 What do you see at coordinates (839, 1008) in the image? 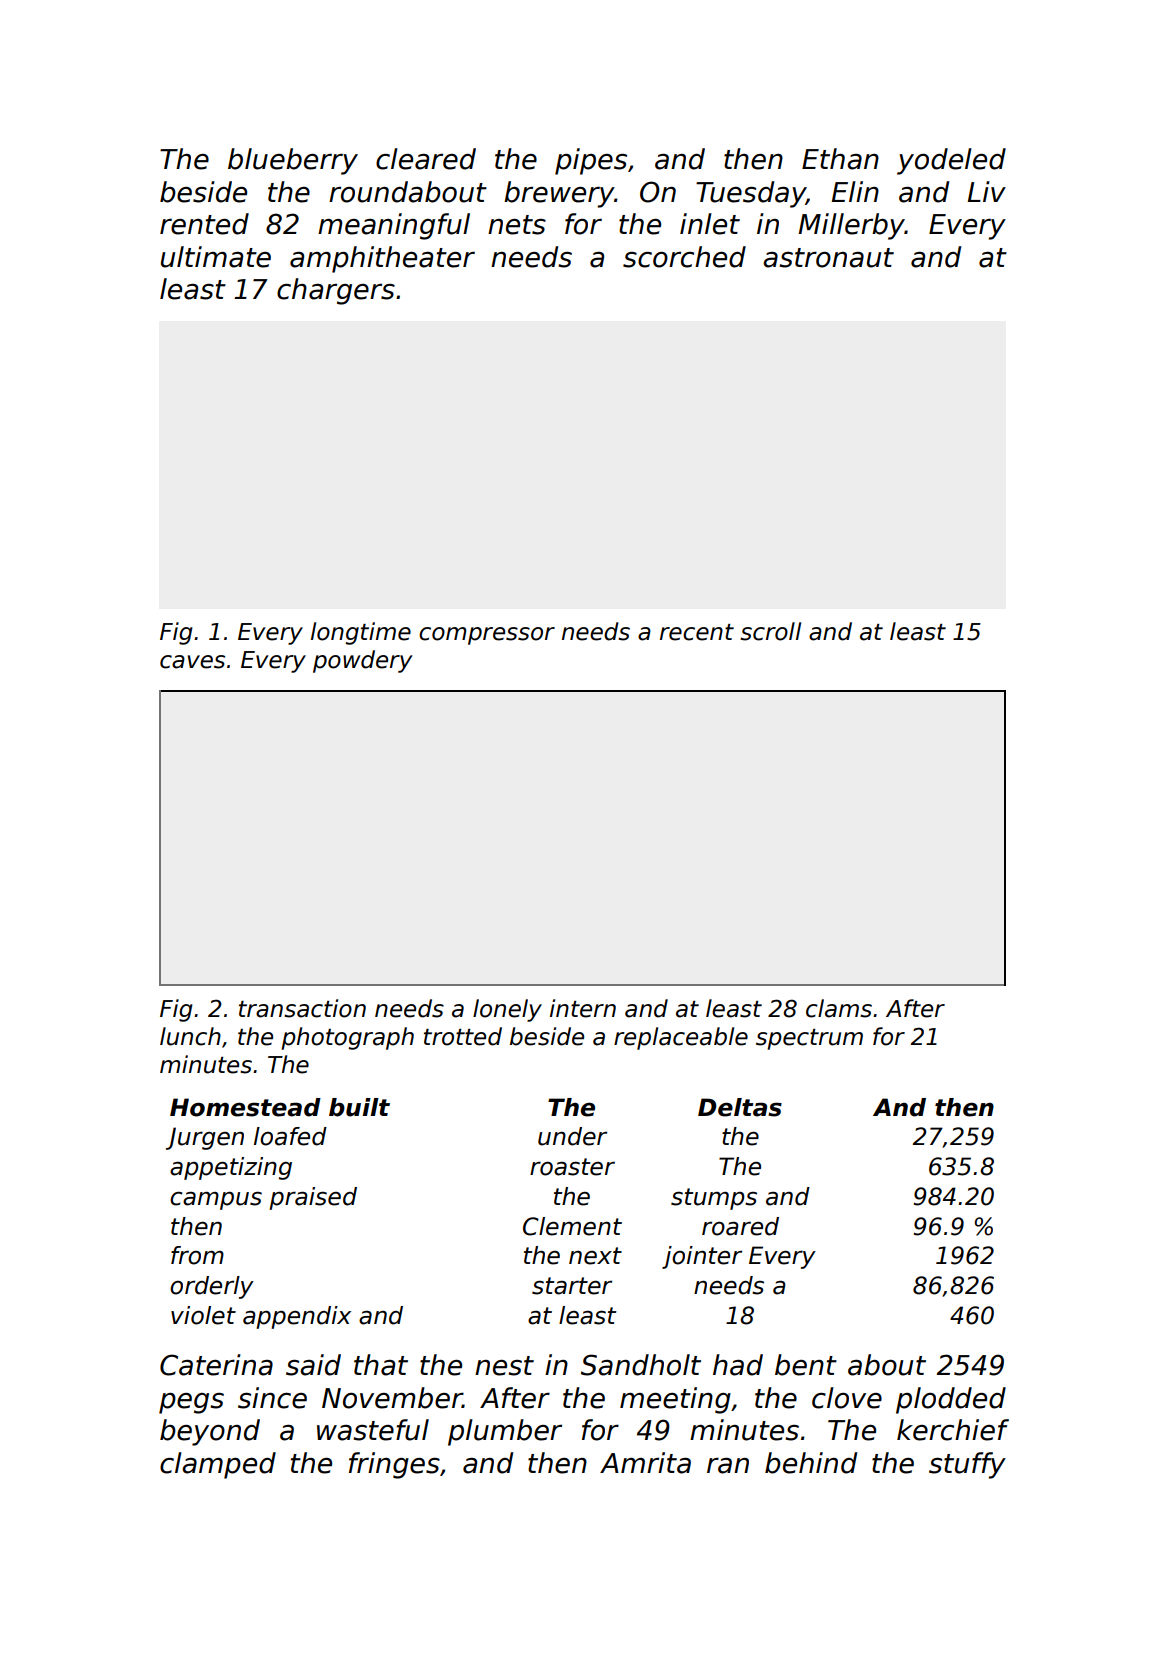
I see `clams` at bounding box center [839, 1008].
